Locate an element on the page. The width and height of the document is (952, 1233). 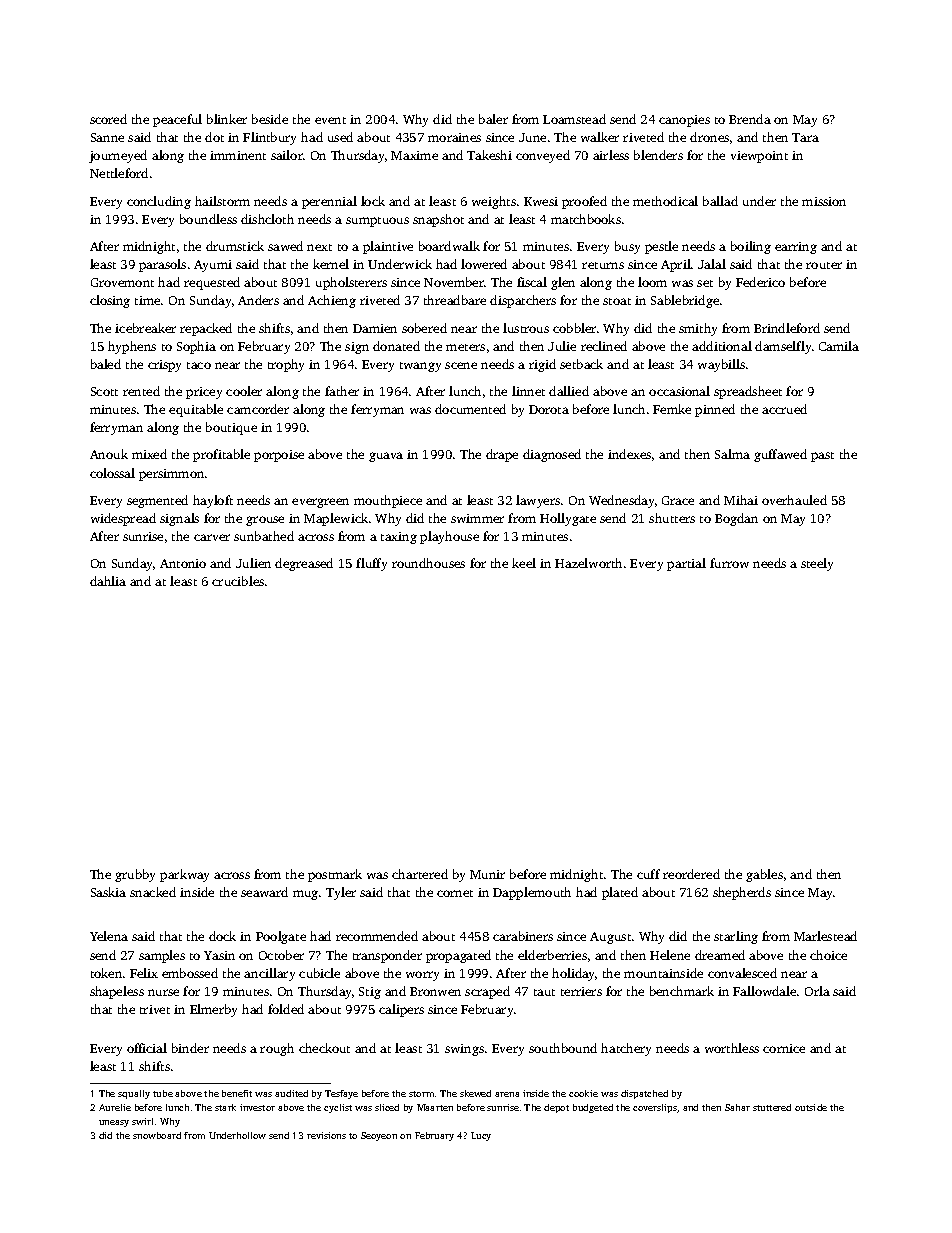
embossed is located at coordinates (190, 973).
